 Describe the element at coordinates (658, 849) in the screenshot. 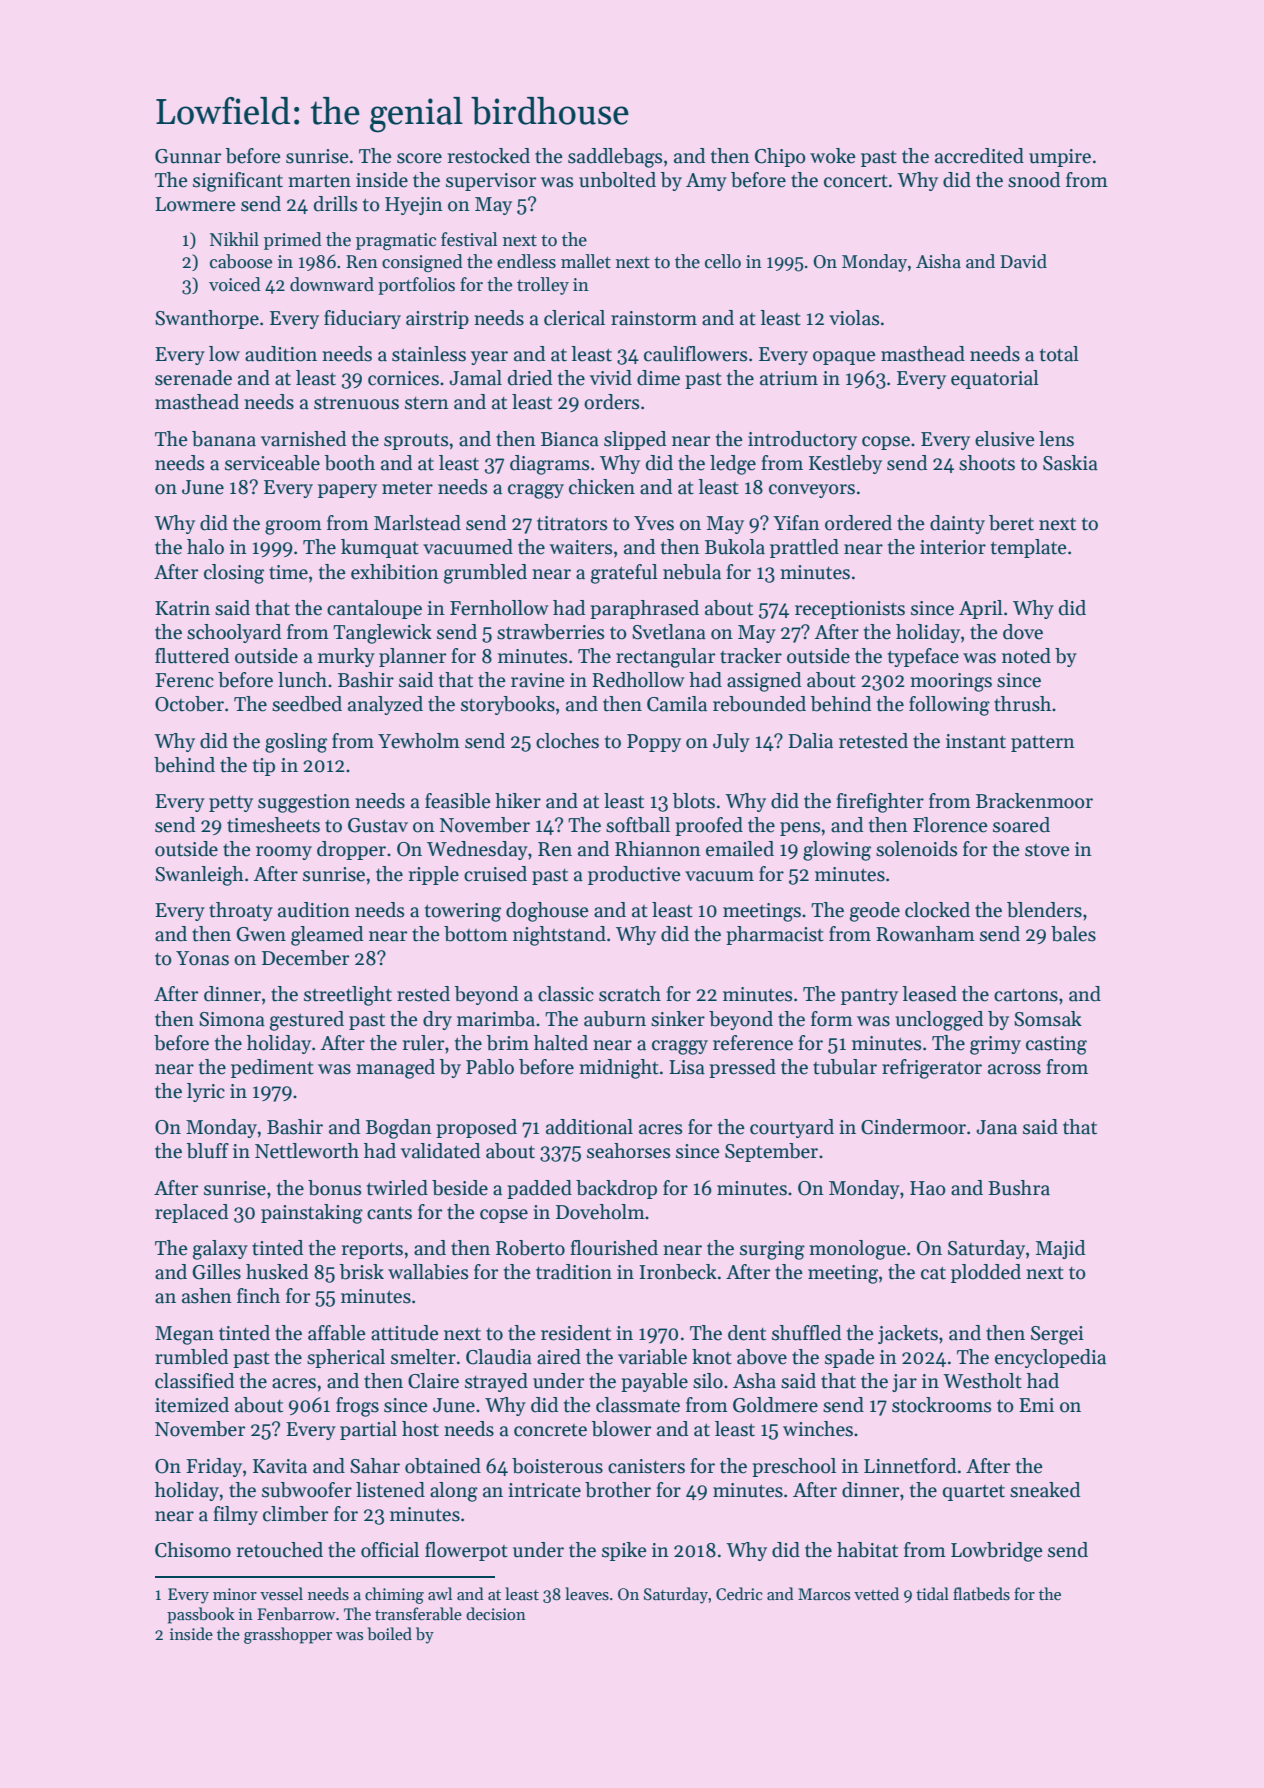

I see `Rhiannon` at that location.
